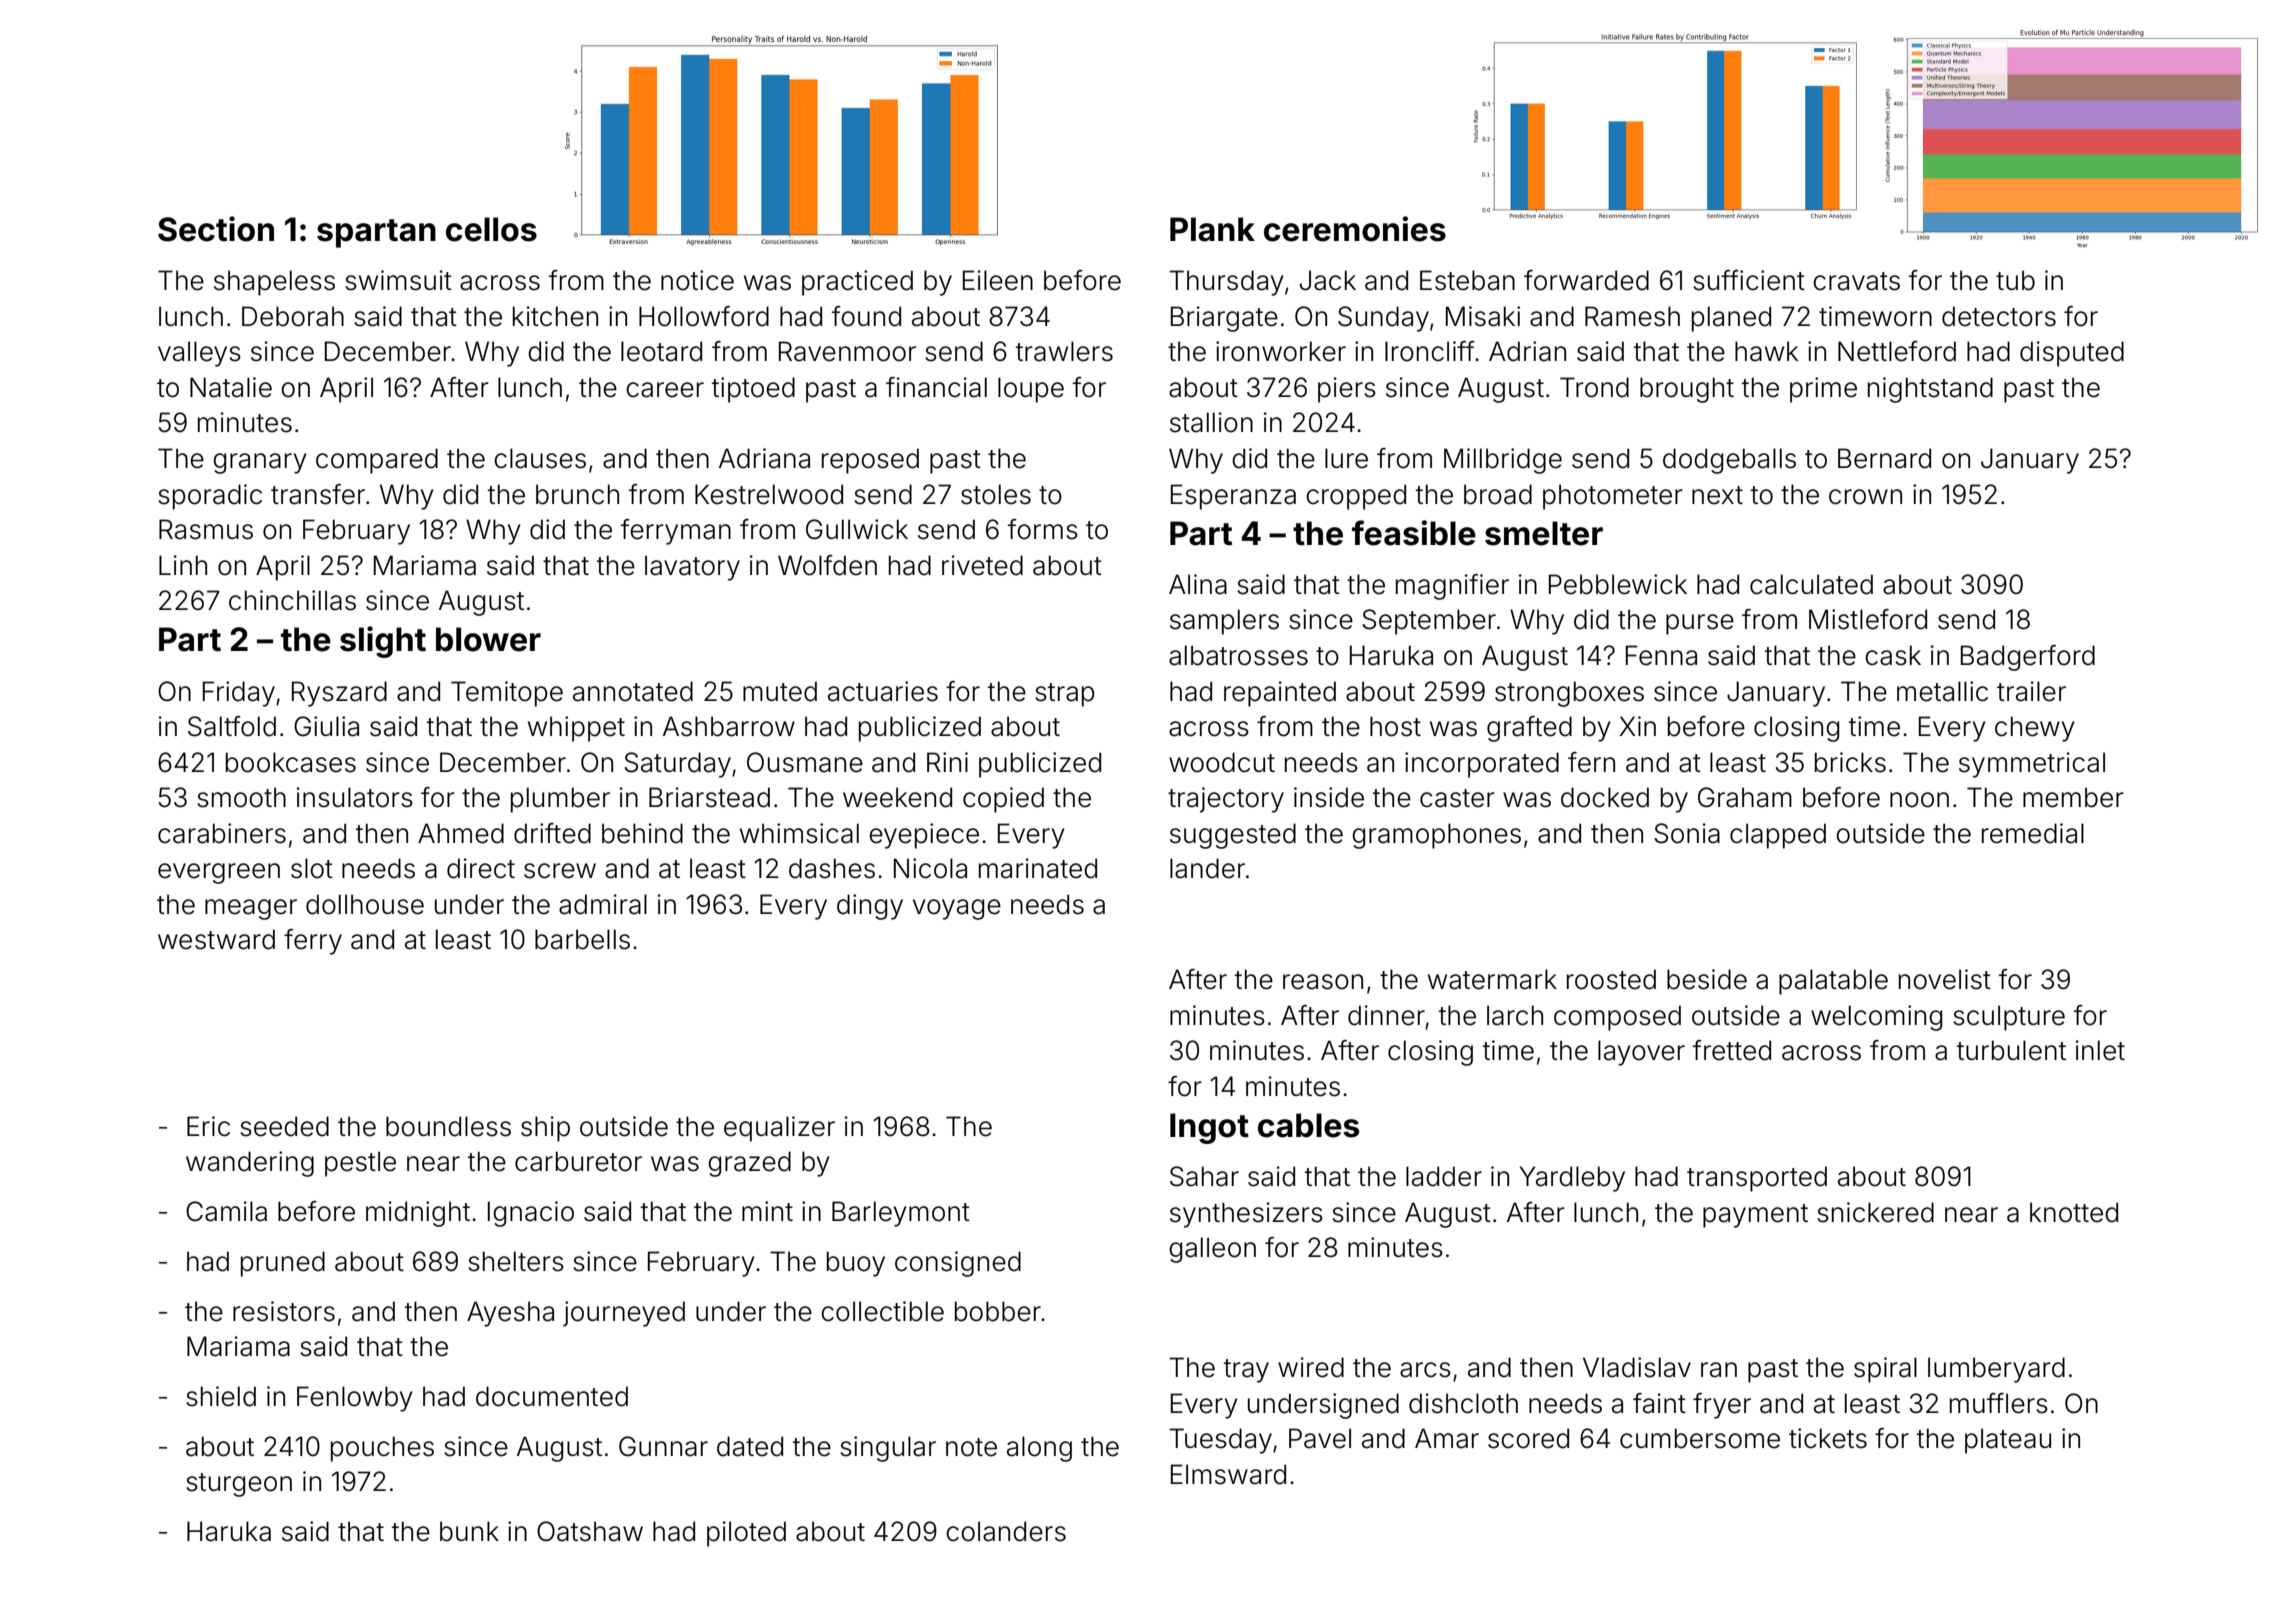 The width and height of the screenshot is (2292, 1620). Describe the element at coordinates (232, 726) in the screenshot. I see `Saltfold` at that location.
